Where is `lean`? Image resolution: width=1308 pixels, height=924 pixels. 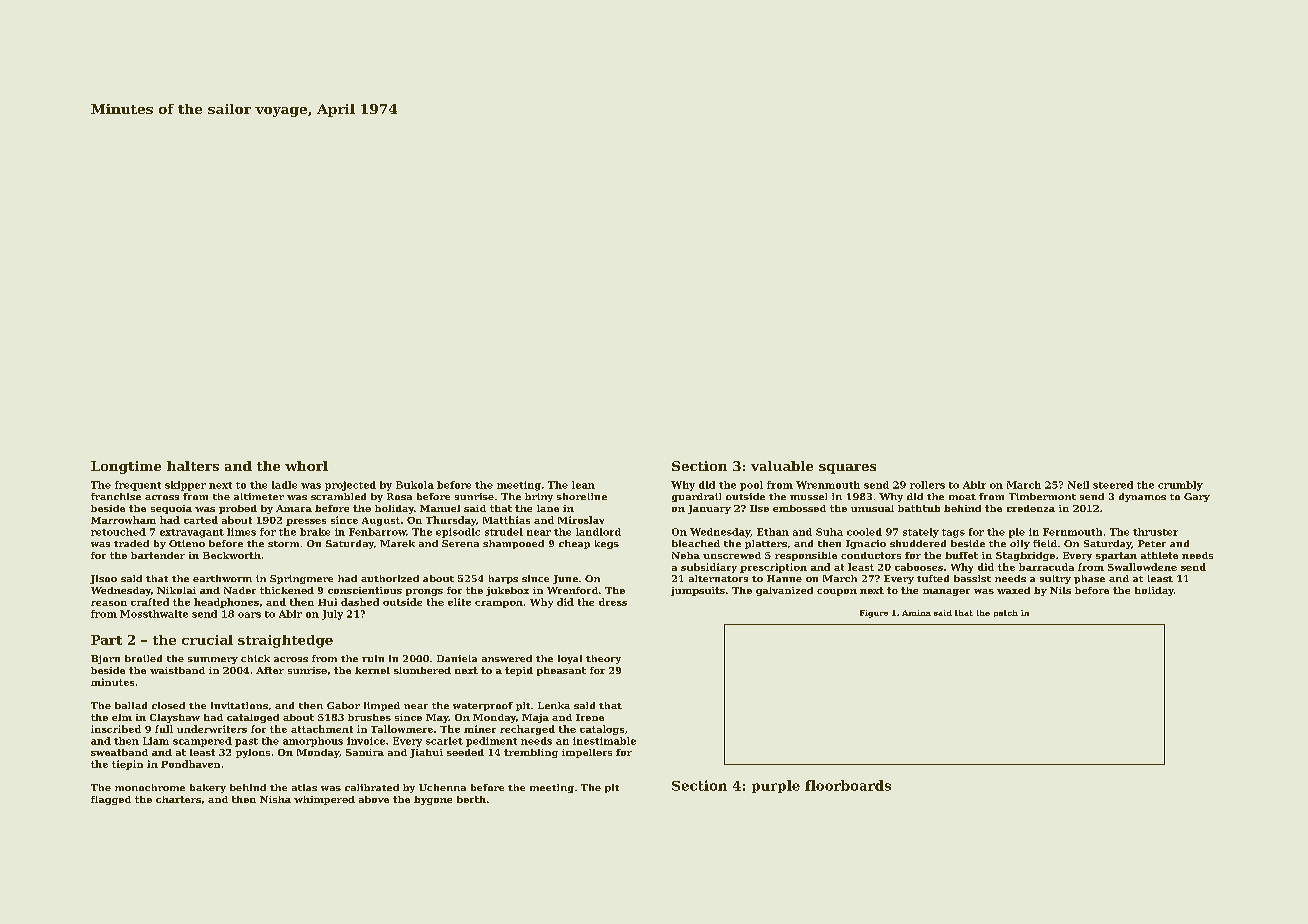
lean is located at coordinates (583, 485).
